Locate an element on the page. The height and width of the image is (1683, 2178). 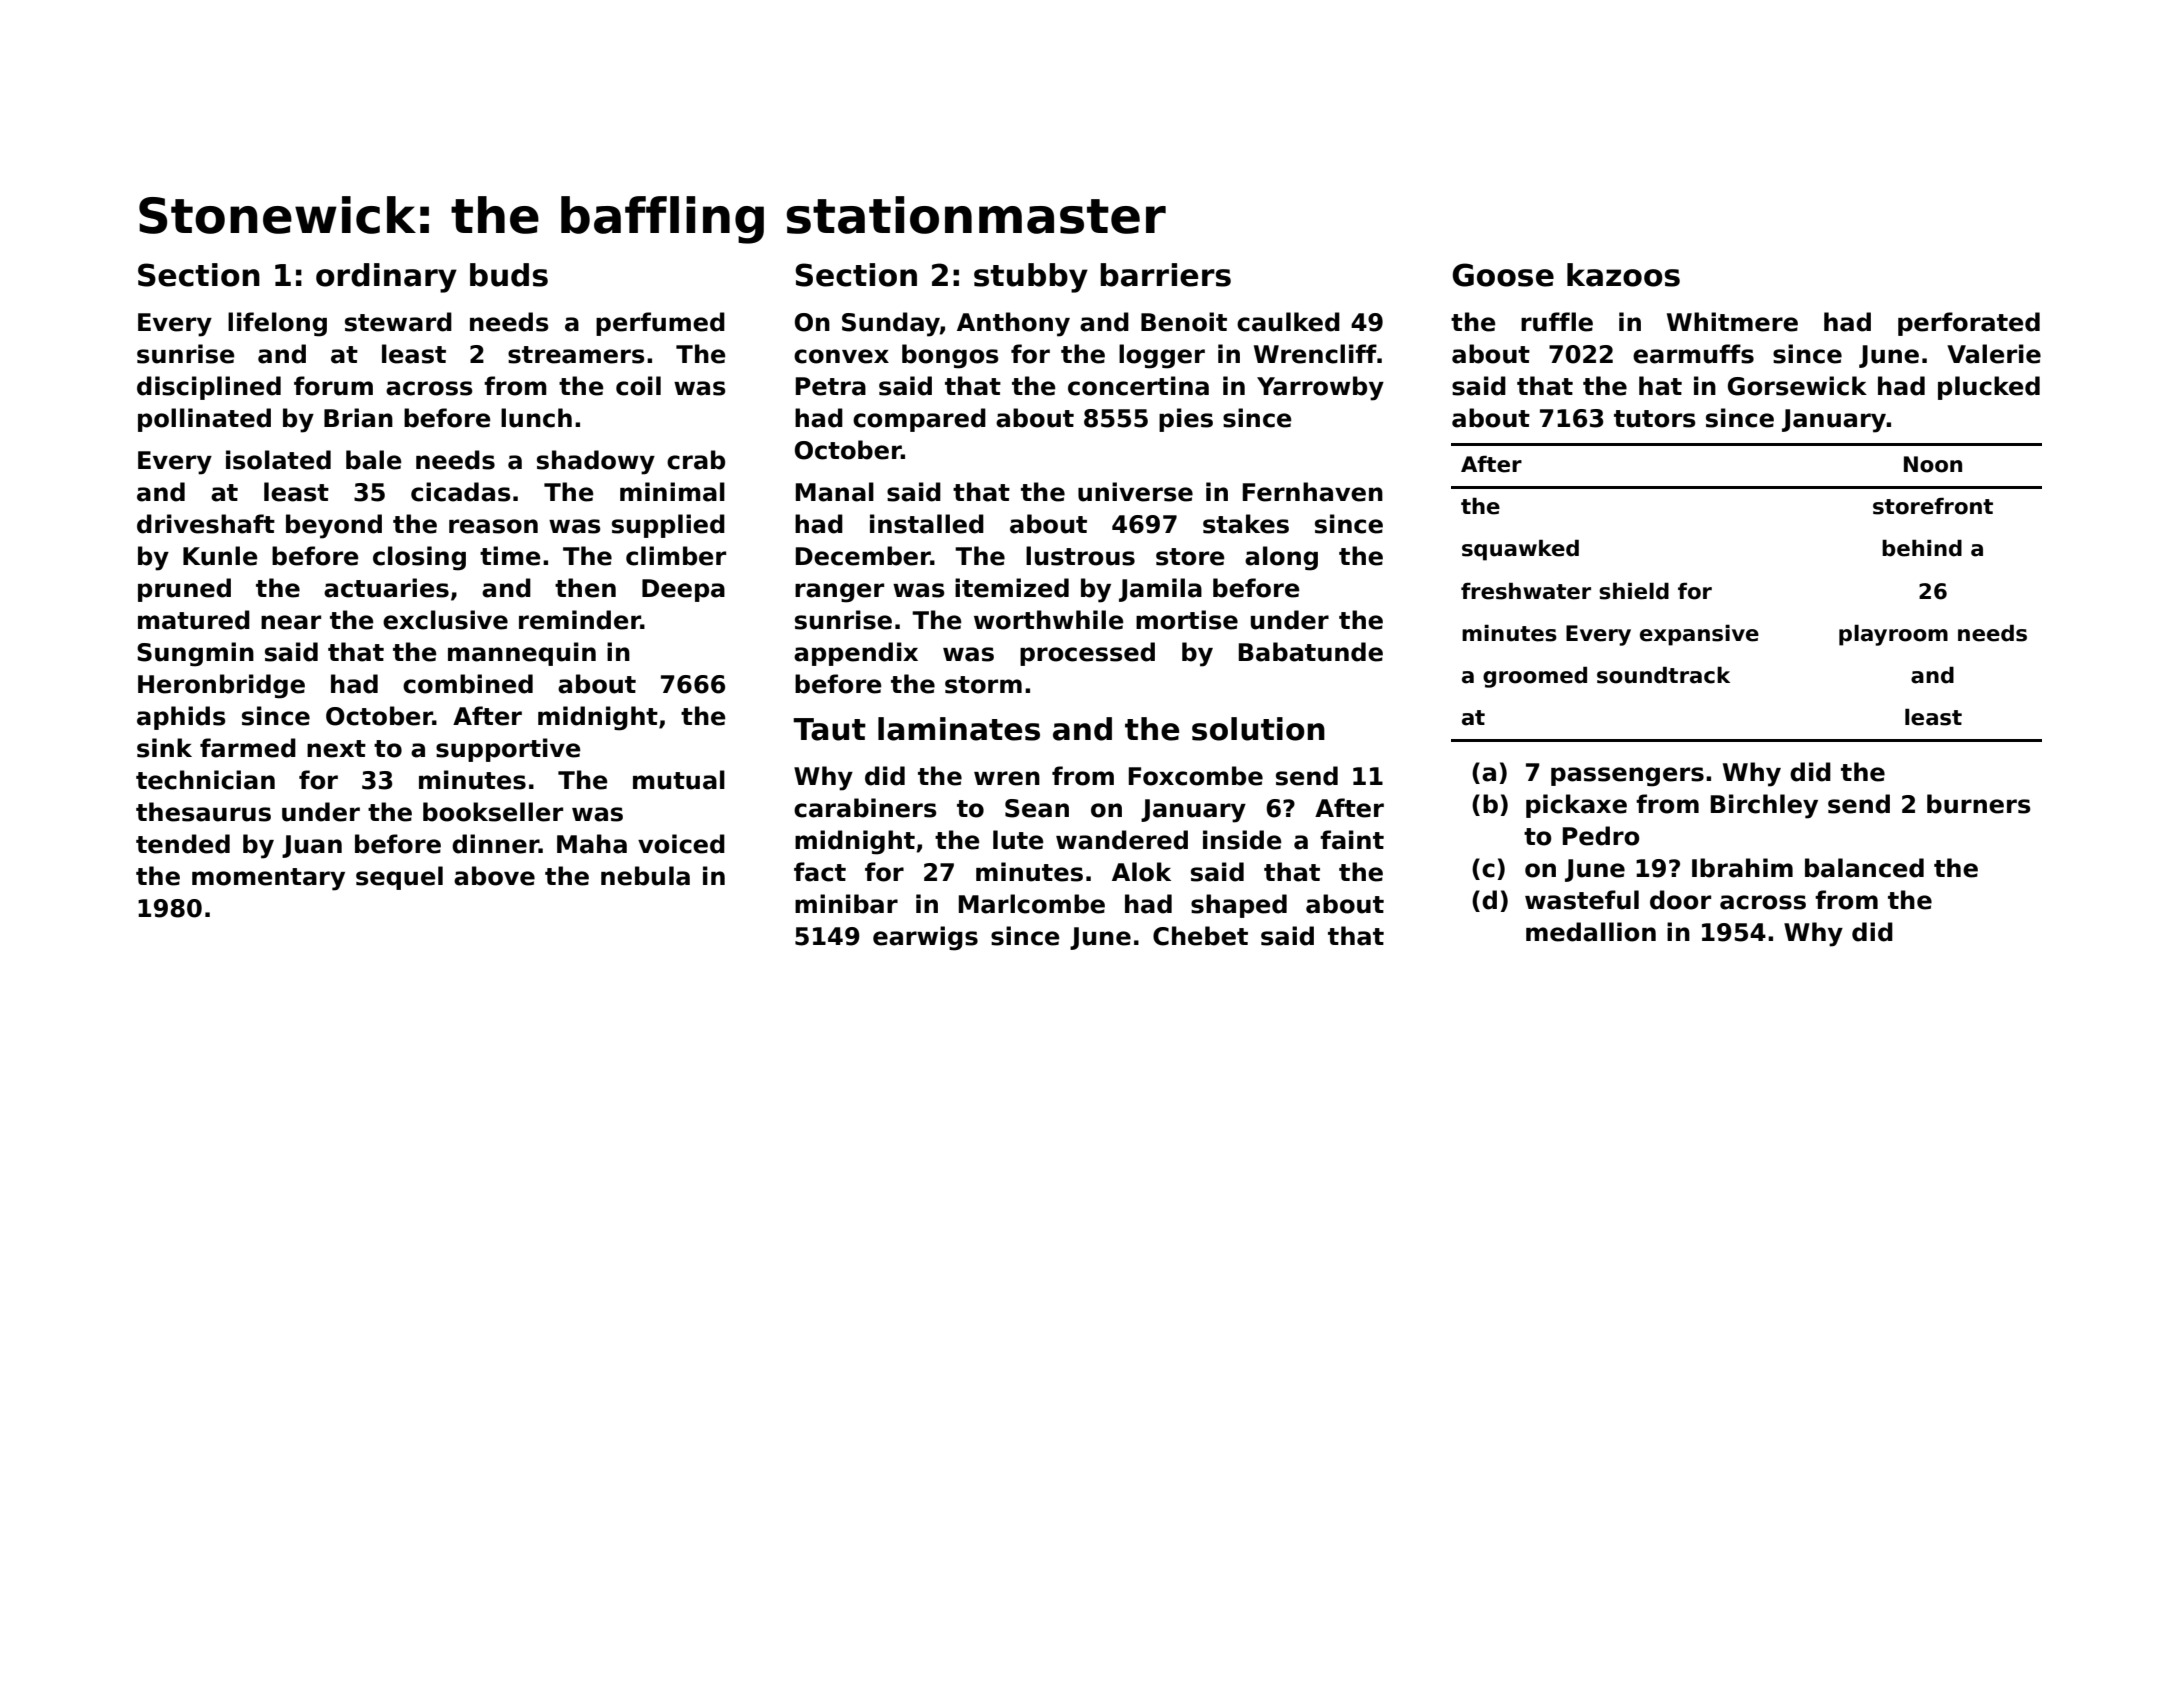
solution is located at coordinates (1258, 729).
